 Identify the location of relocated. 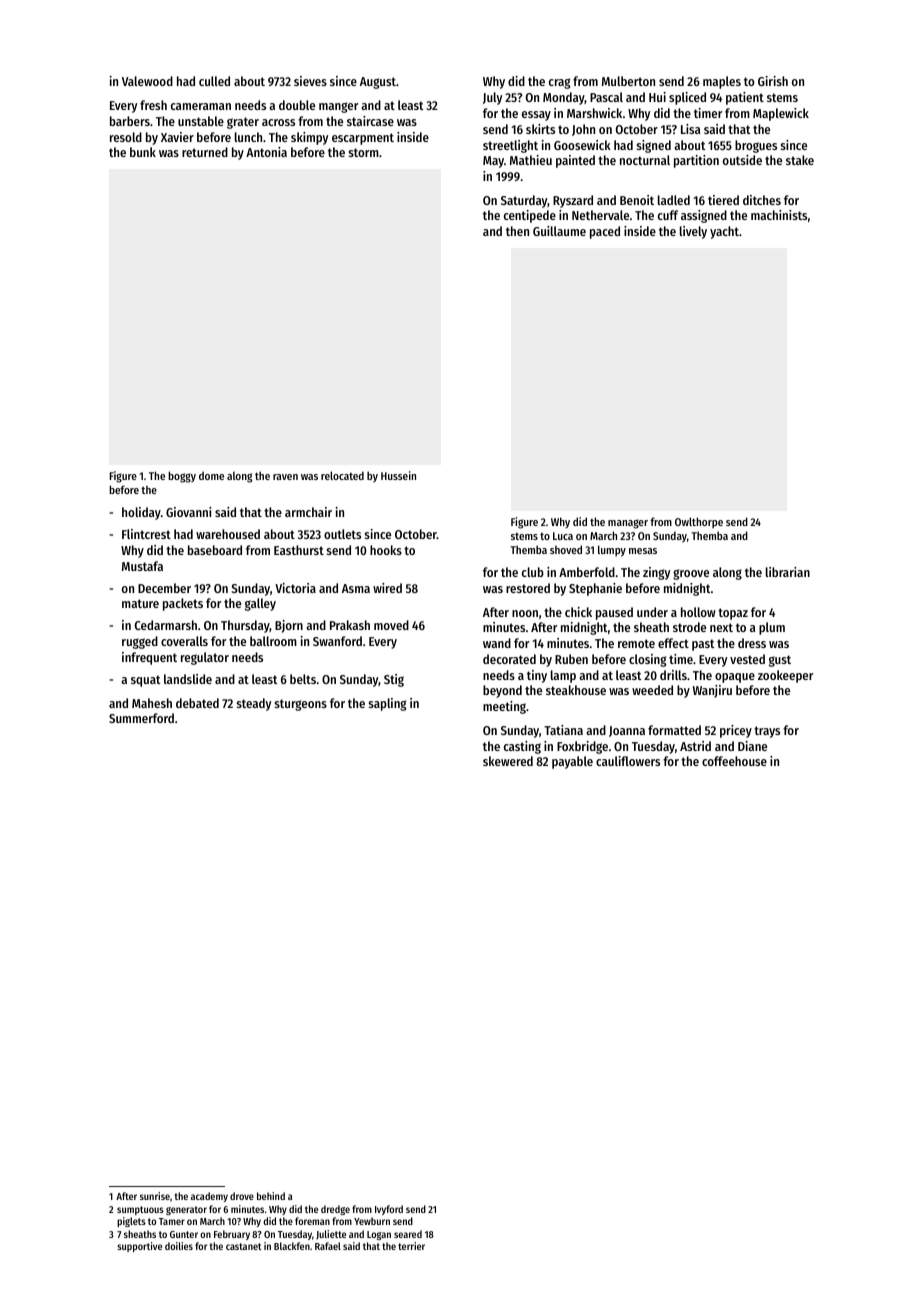
(342, 475).
